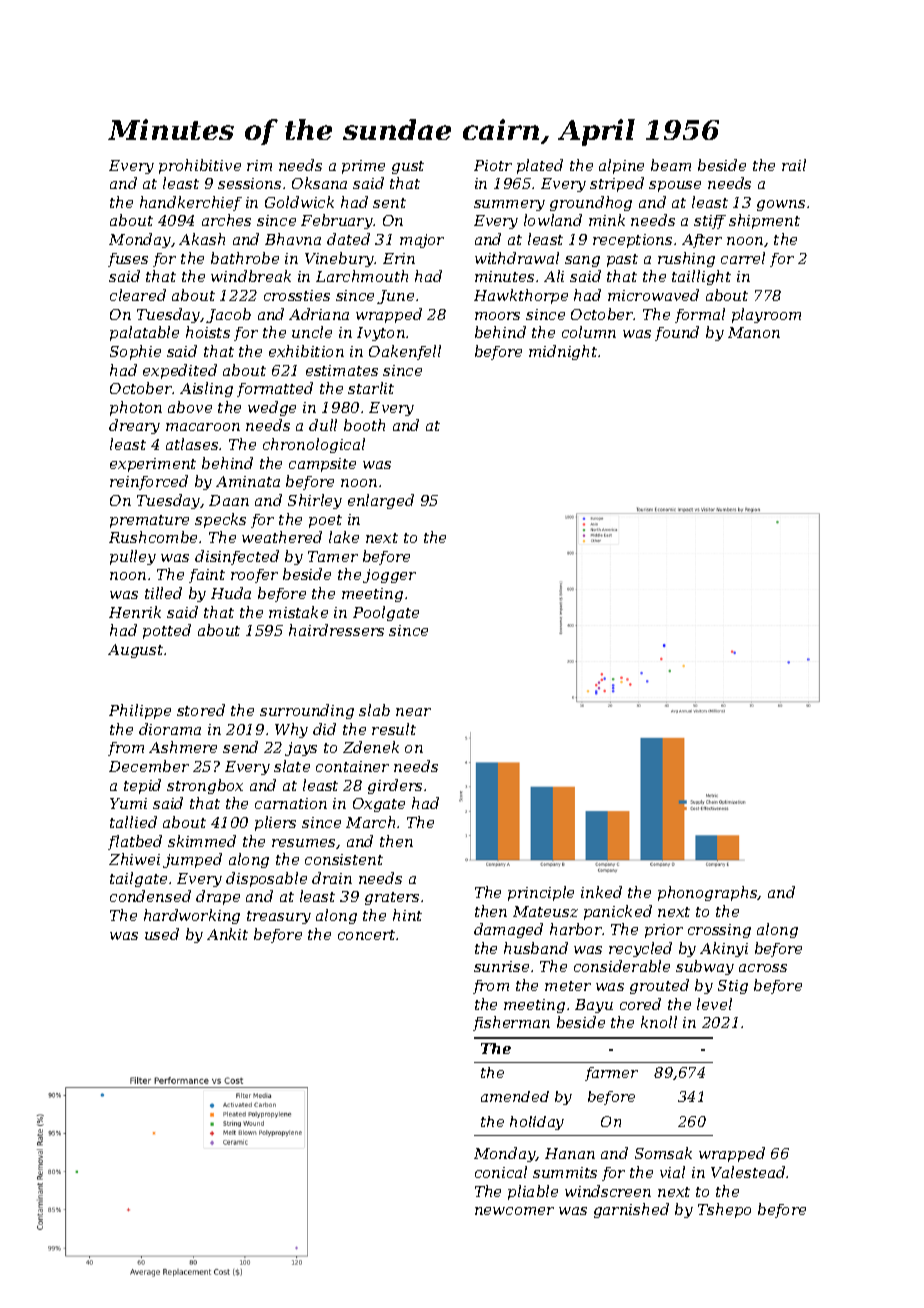 The height and width of the screenshot is (1308, 924). Describe the element at coordinates (501, 1172) in the screenshot. I see `conical` at that location.
